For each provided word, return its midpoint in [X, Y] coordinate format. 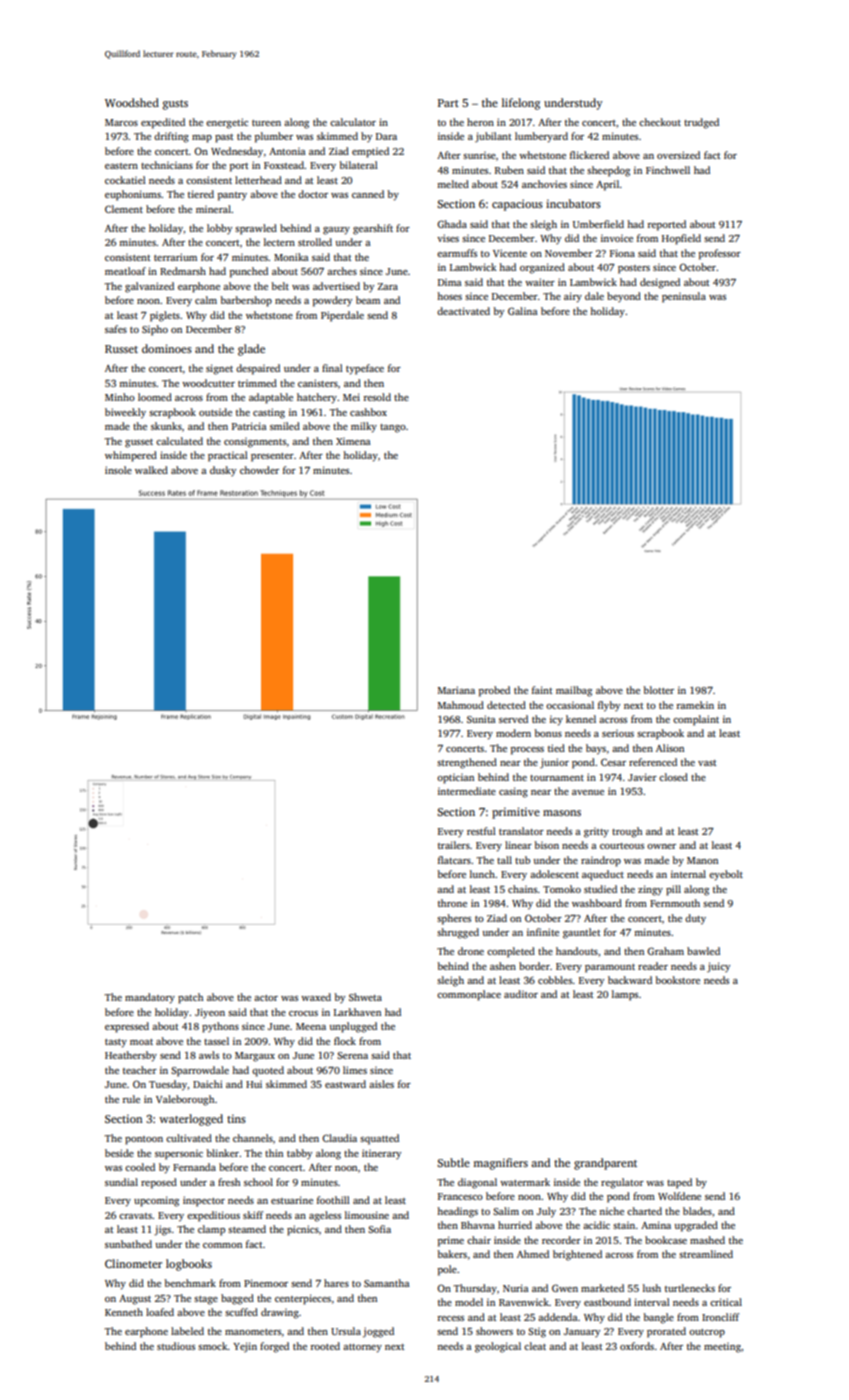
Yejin [245, 1347]
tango [393, 428]
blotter [658, 690]
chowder [259, 470]
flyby [609, 706]
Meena [311, 1026]
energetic [227, 123]
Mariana [456, 690]
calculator [353, 122]
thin [274, 1153]
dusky [223, 471]
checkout [660, 122]
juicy [718, 967]
